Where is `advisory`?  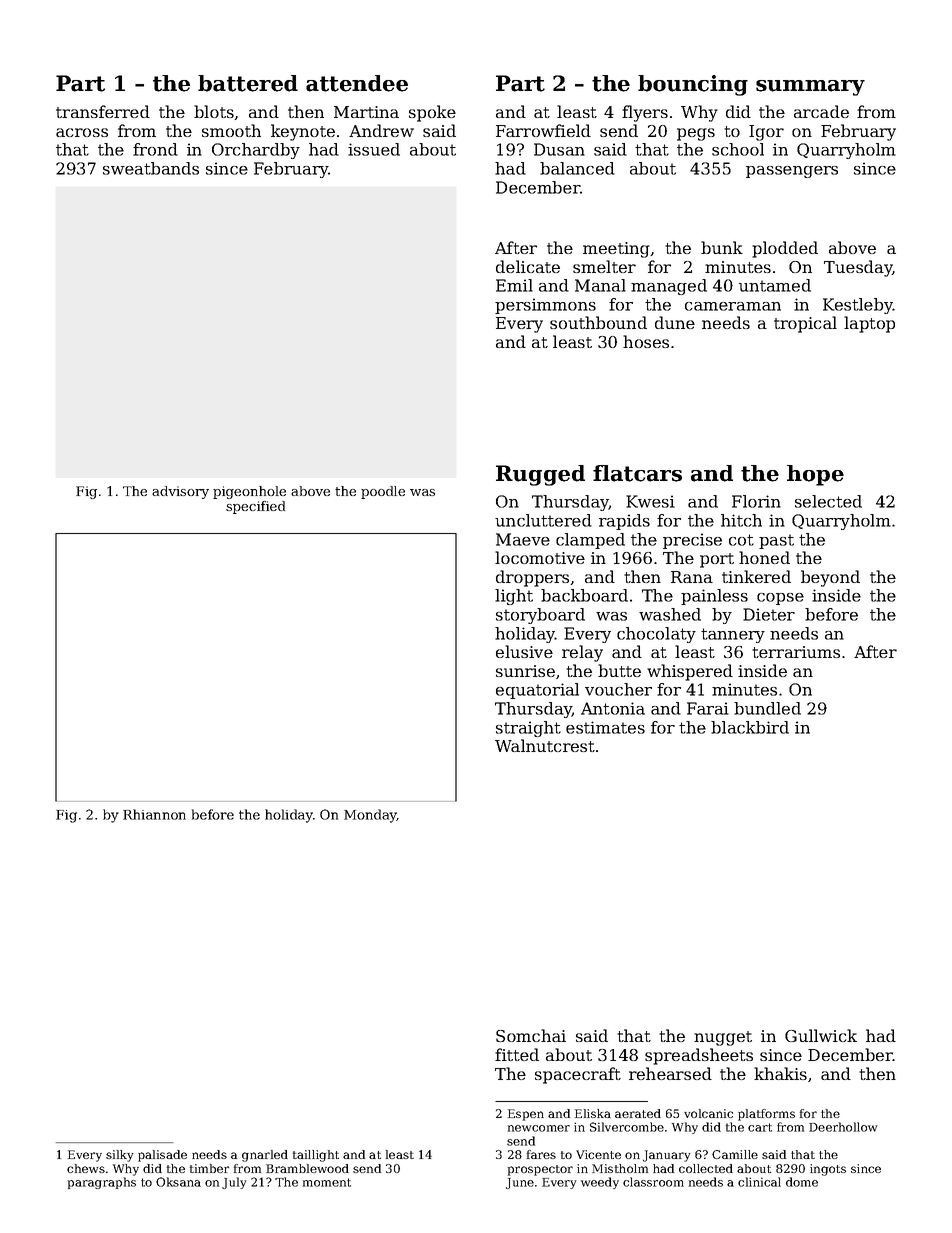
advisory is located at coordinates (180, 492).
